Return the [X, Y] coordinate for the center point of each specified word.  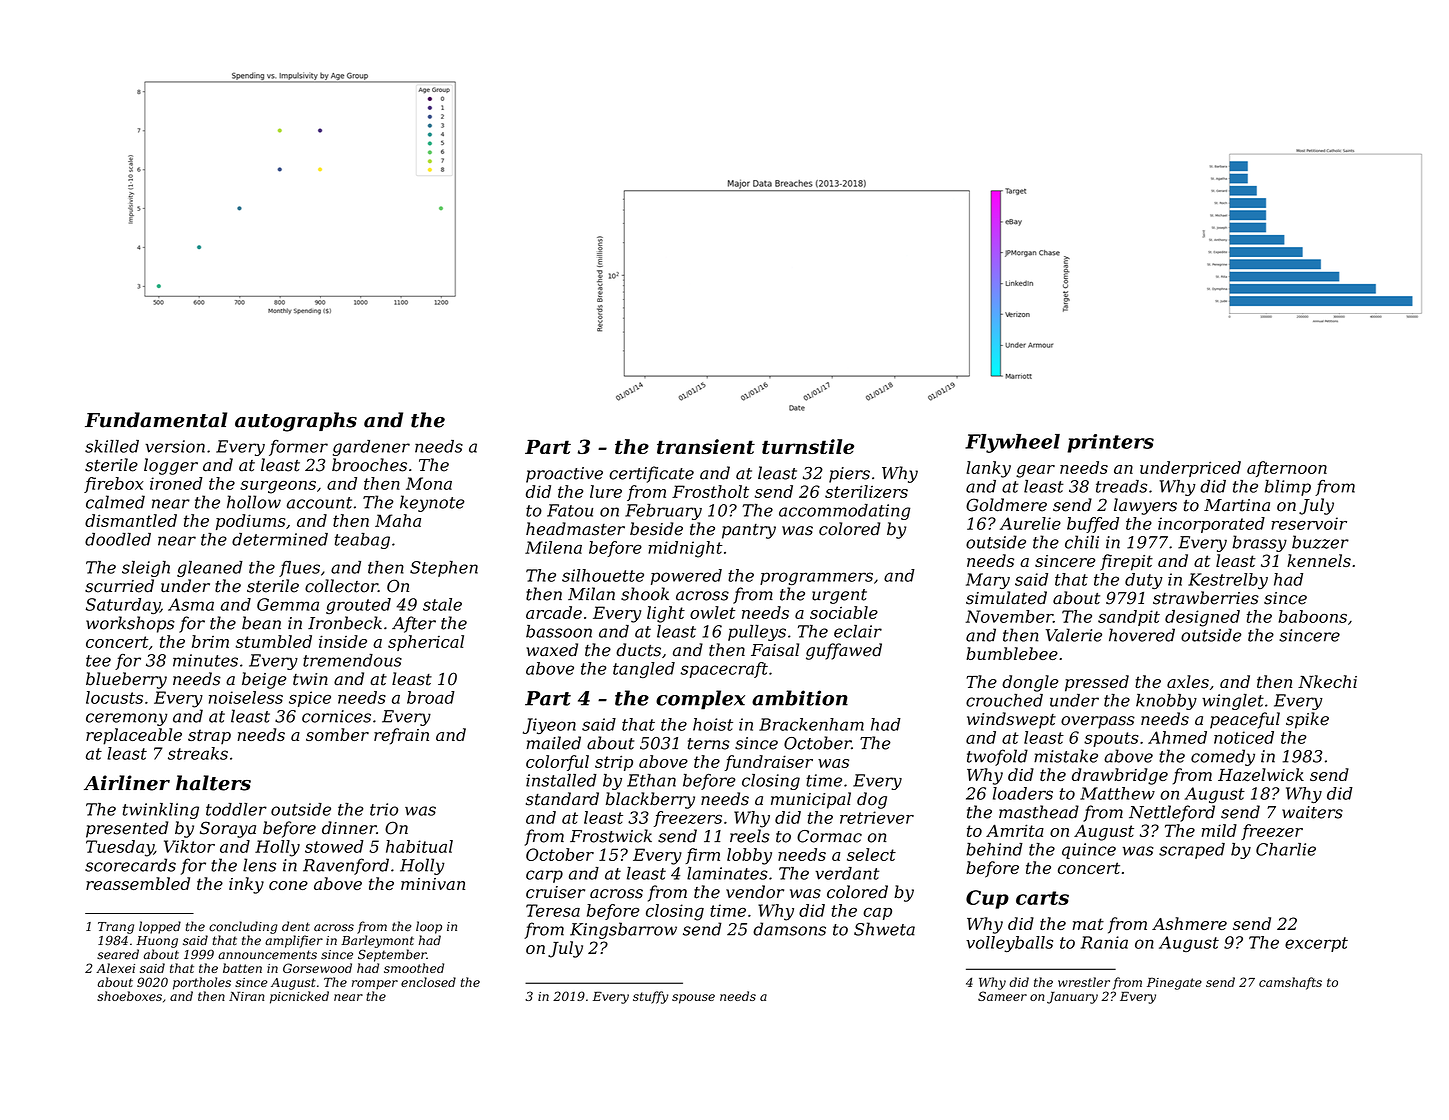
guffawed [844, 651]
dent [296, 926]
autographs [296, 422]
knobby [1166, 702]
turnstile [808, 446]
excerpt [1316, 944]
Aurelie [1030, 523]
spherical [426, 643]
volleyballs [1009, 944]
